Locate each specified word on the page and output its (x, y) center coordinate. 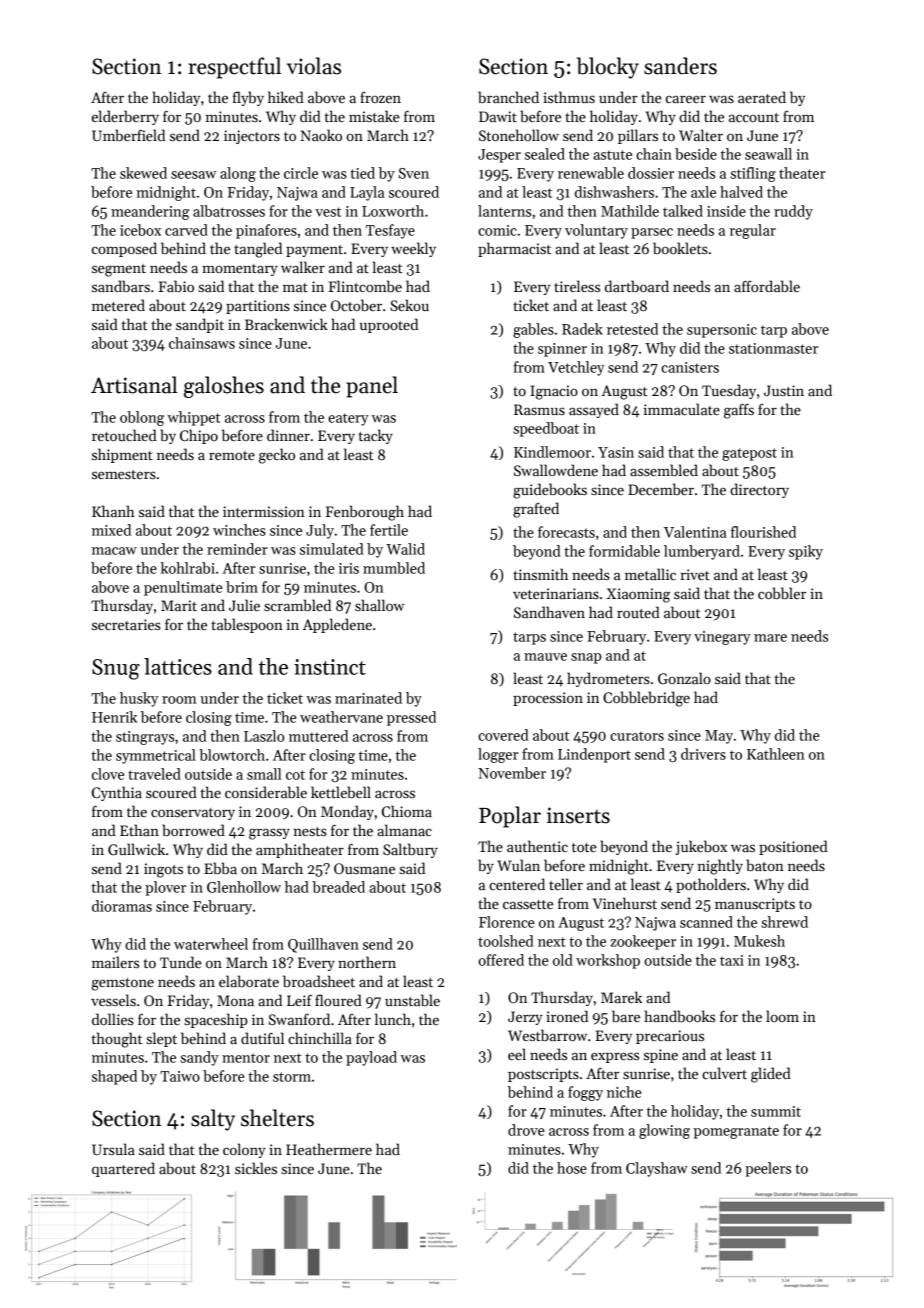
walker (303, 267)
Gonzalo (684, 678)
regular (753, 231)
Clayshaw (657, 1169)
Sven (414, 173)
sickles (256, 1168)
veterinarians (556, 593)
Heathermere (329, 1149)
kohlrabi (187, 568)
